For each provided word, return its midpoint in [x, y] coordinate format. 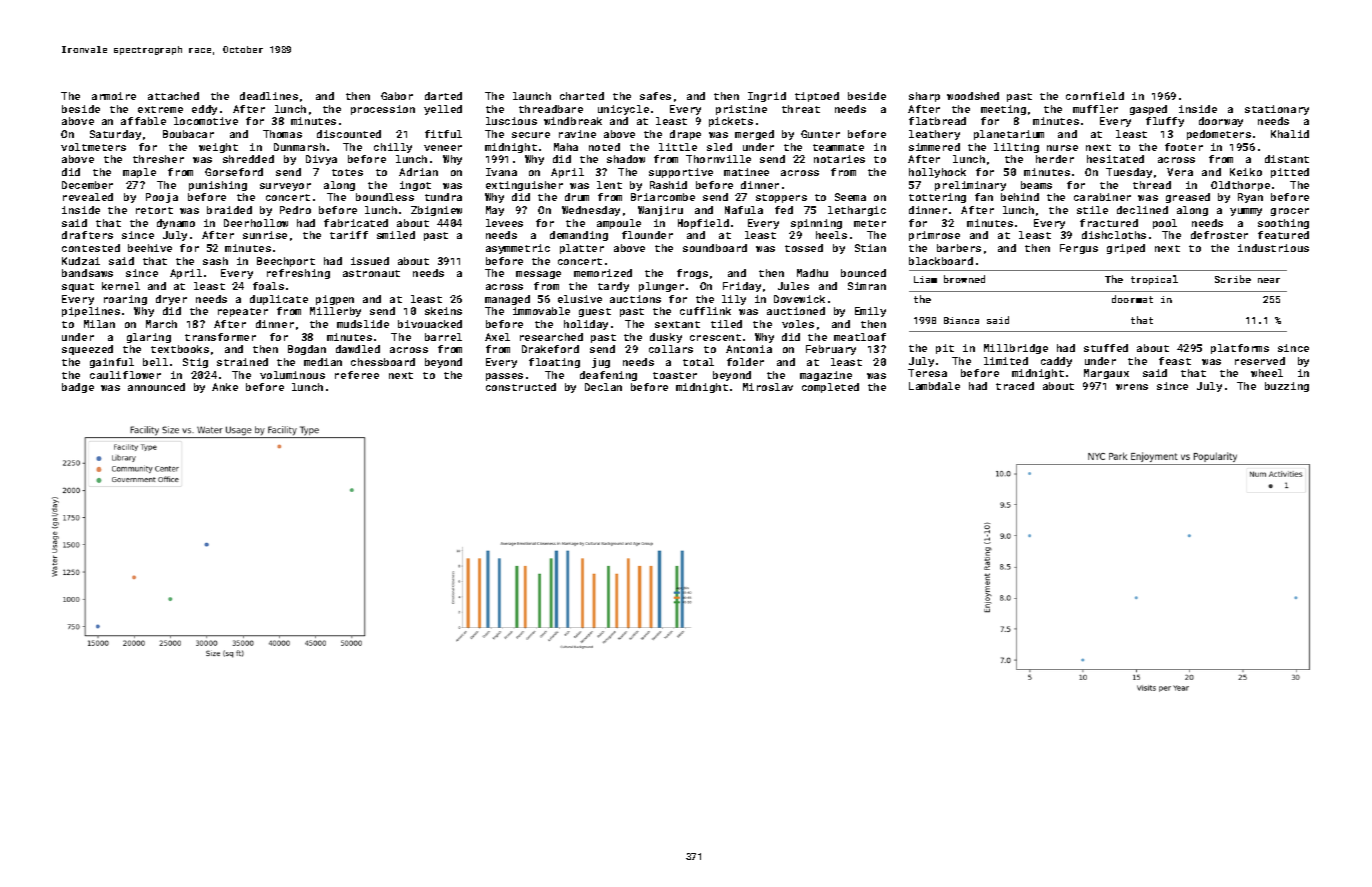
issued [370, 261]
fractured [1109, 223]
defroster [1219, 235]
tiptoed [817, 97]
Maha [566, 147]
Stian [870, 248]
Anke [225, 387]
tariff [349, 235]
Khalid [1290, 134]
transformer [220, 337]
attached [173, 96]
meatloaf [860, 337]
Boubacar [188, 134]
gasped [1148, 110]
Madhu [812, 273]
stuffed [1106, 348]
